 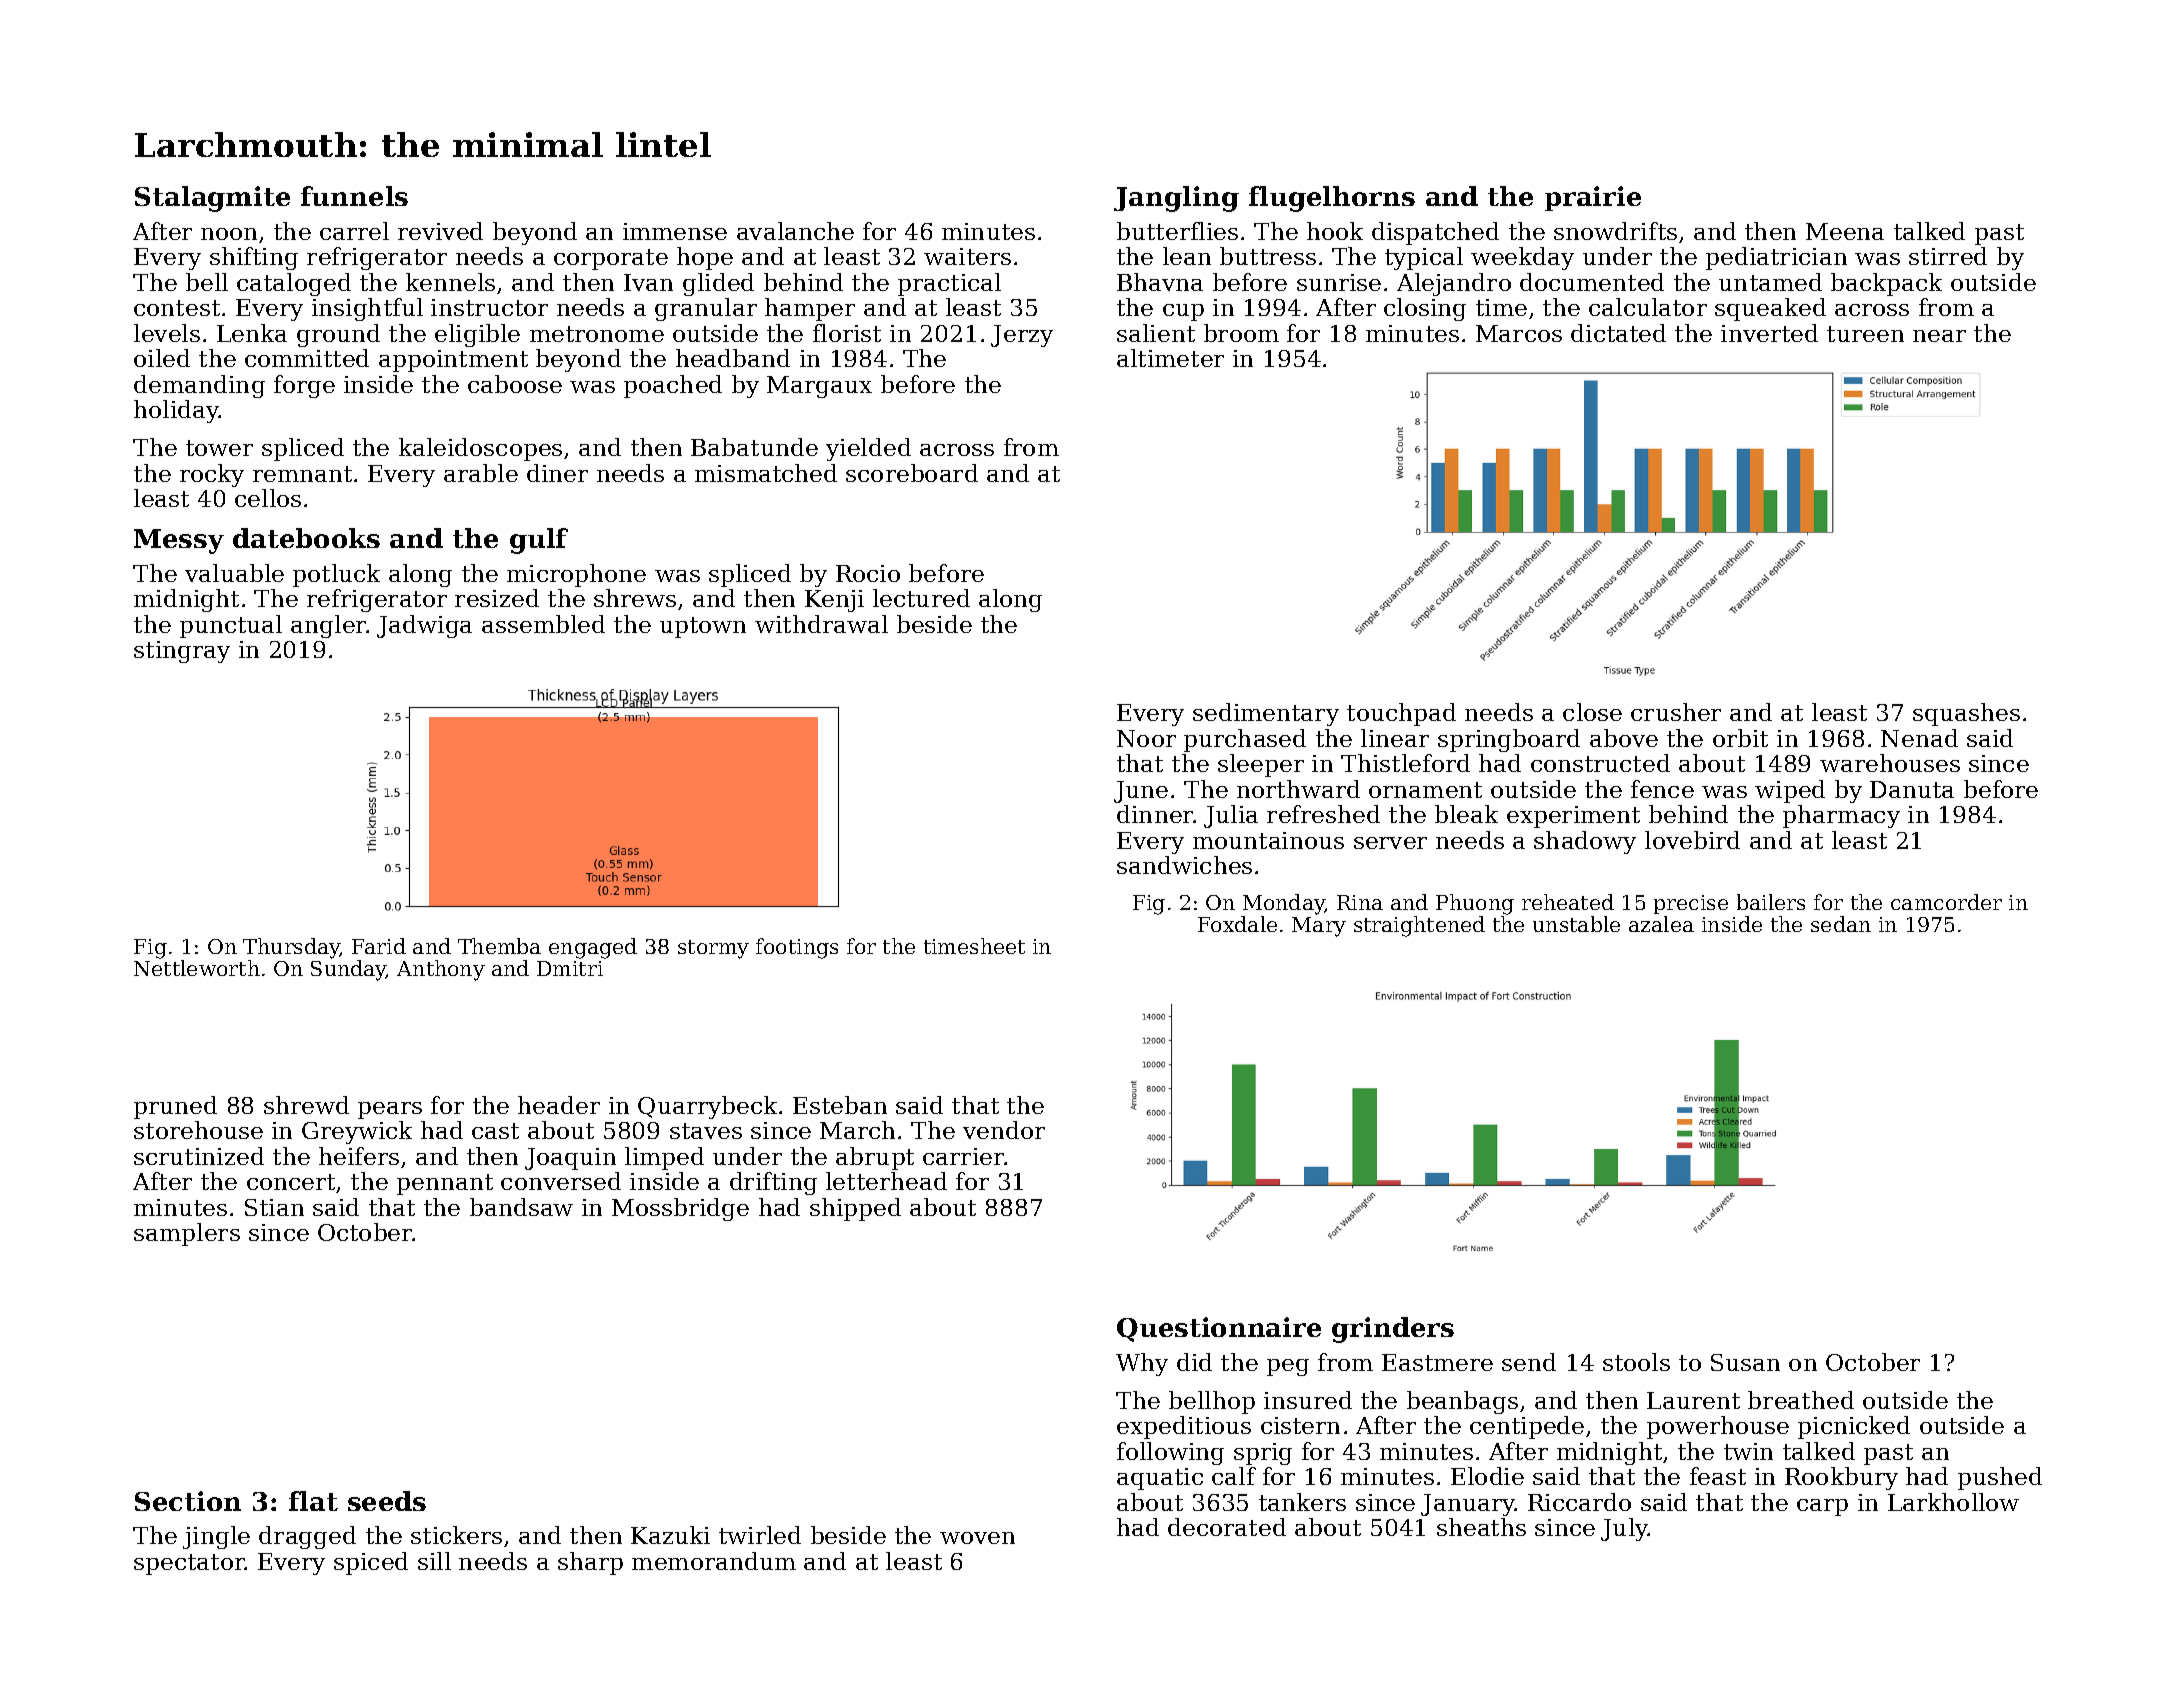 What do you see at coordinates (590, 1563) in the page?
I see `sharp` at bounding box center [590, 1563].
